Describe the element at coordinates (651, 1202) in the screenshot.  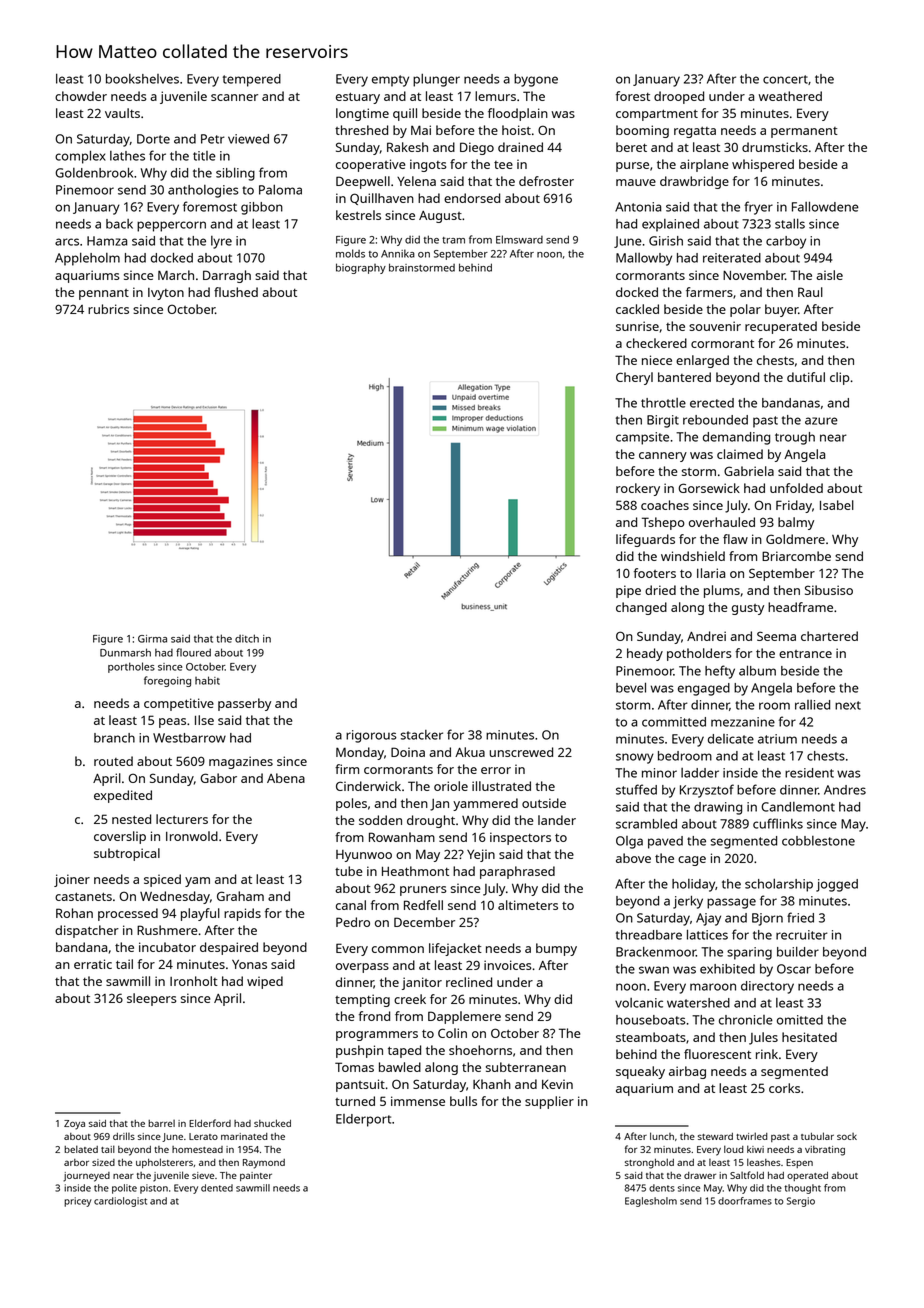
I see `Eaglesholm` at that location.
